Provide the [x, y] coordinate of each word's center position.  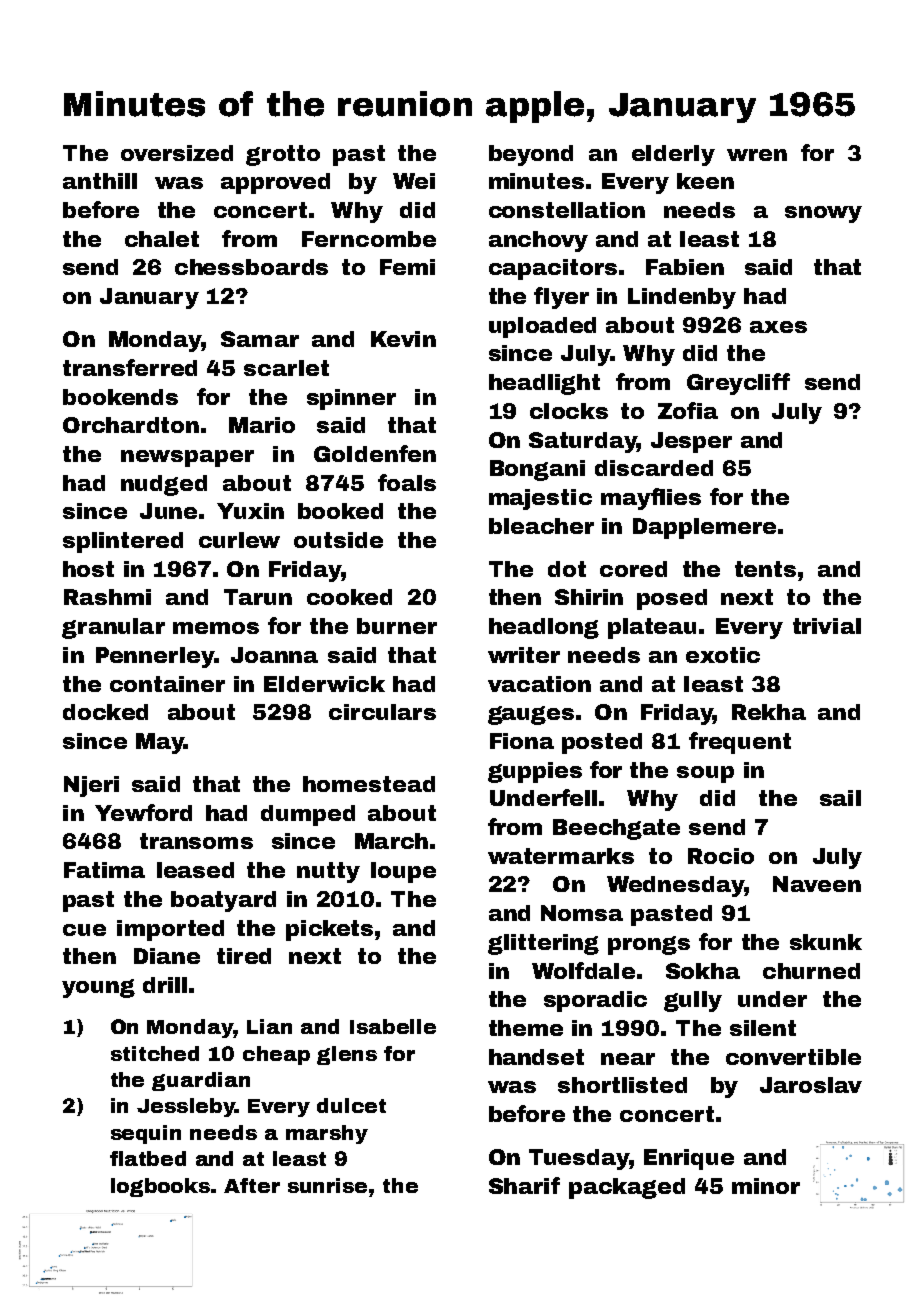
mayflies [651, 499]
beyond [531, 155]
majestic [540, 499]
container [167, 684]
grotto [283, 155]
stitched [155, 1053]
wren [757, 155]
